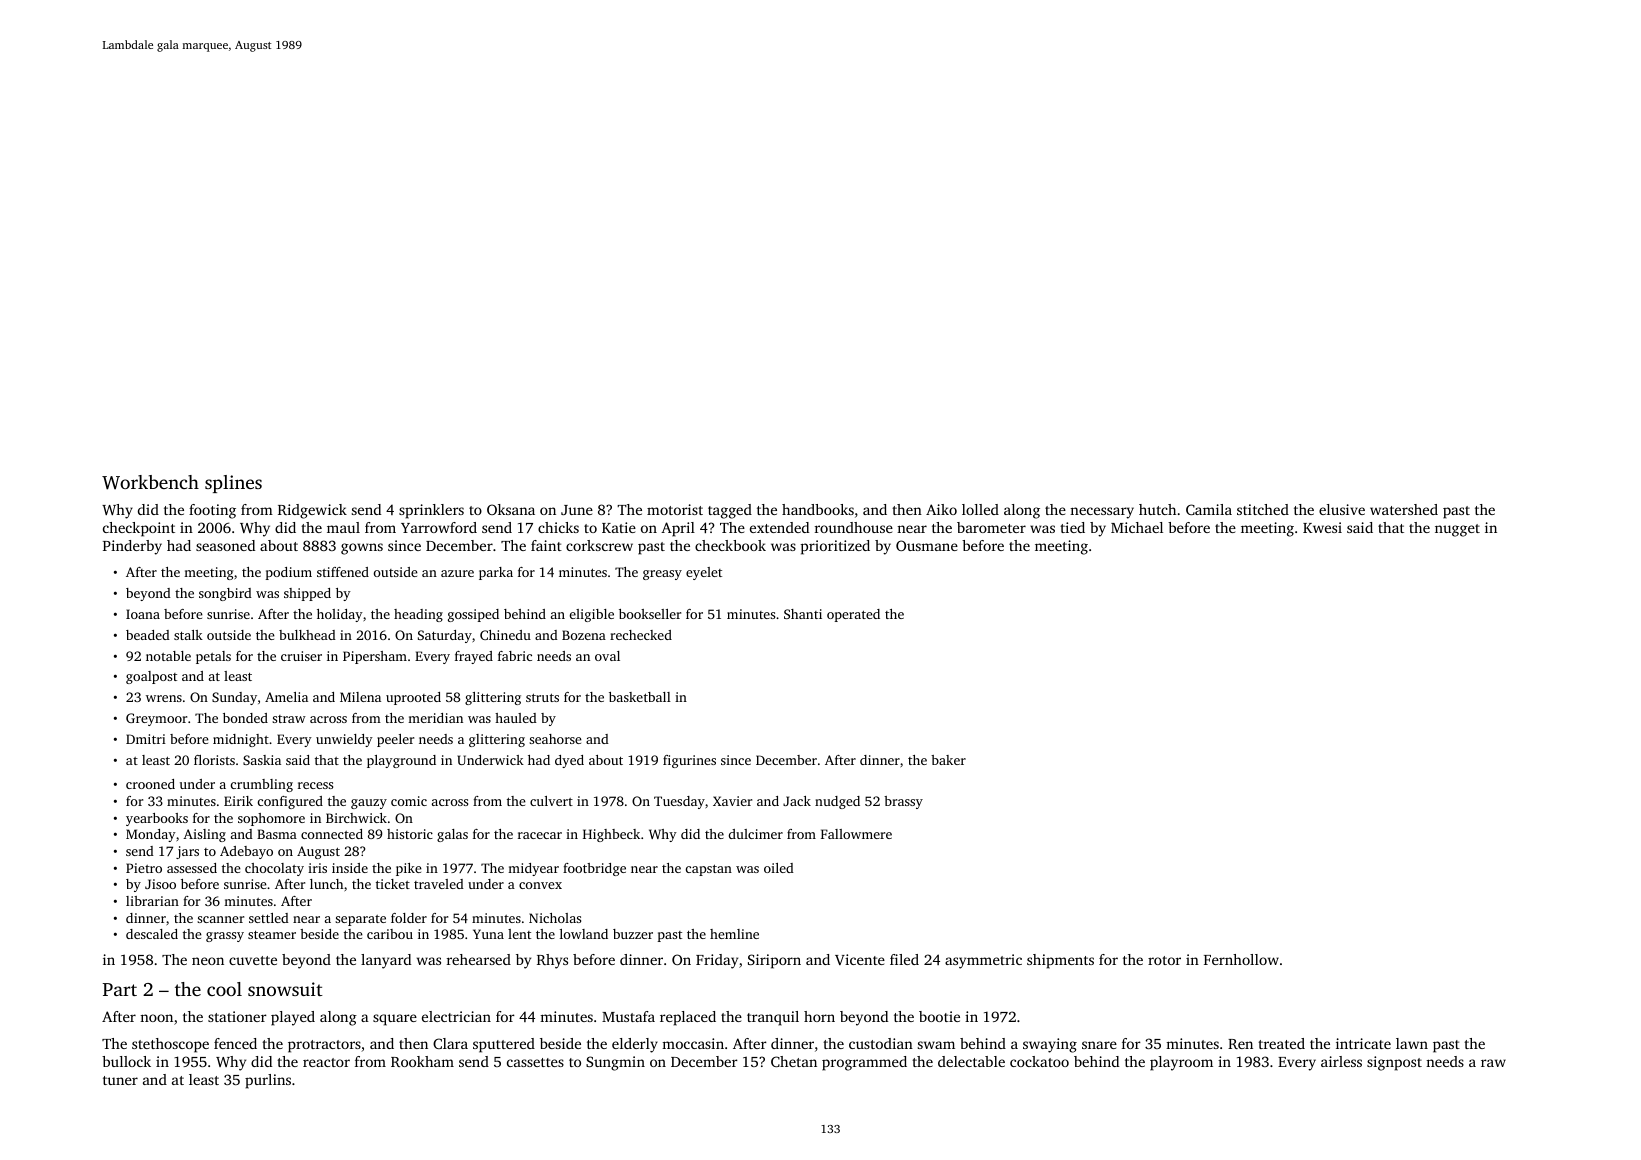 The image size is (1641, 1160). I want to click on eligible, so click(592, 615).
